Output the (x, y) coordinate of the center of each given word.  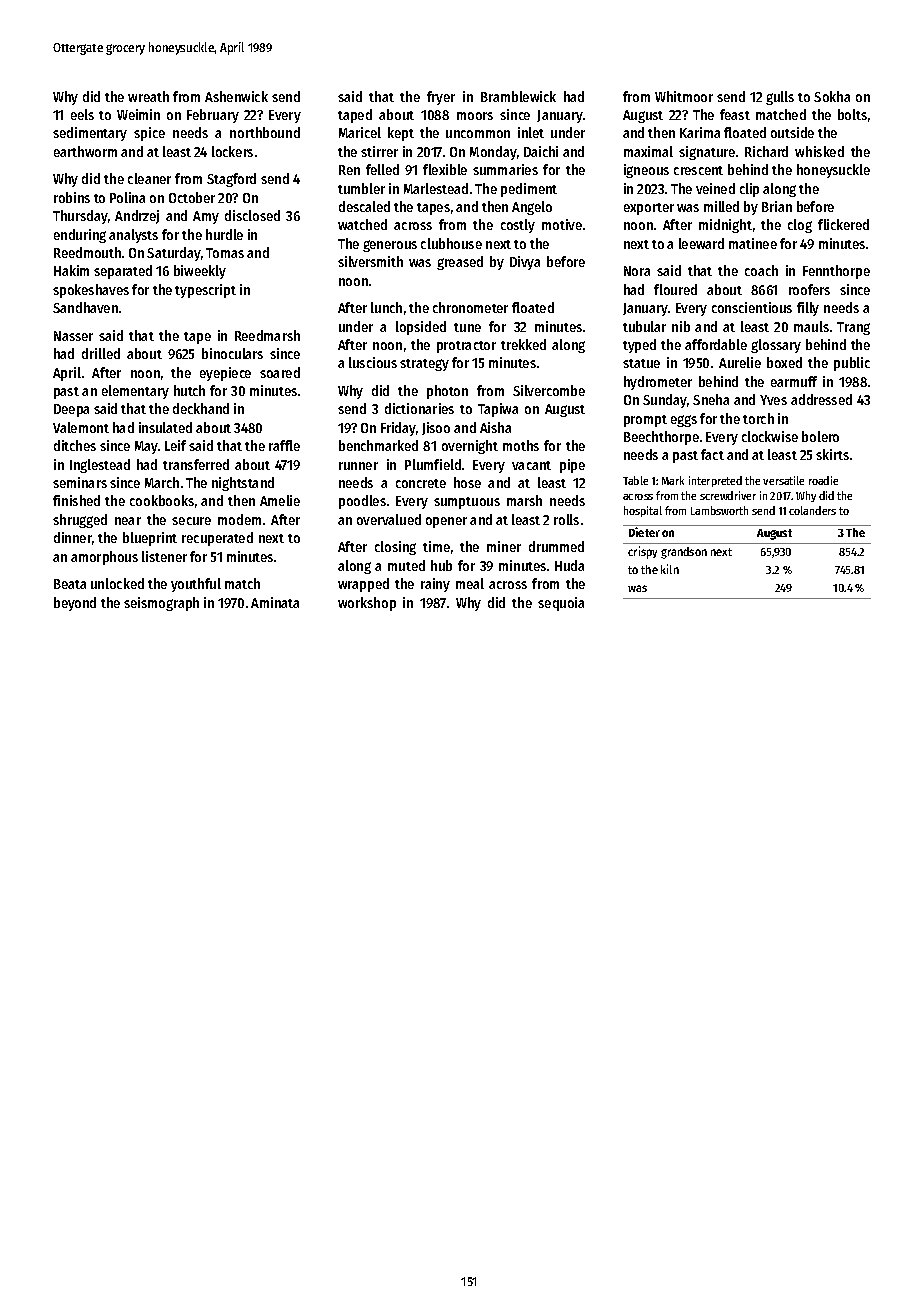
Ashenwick (236, 96)
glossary (776, 346)
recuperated (217, 539)
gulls (780, 98)
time (436, 546)
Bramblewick (518, 96)
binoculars (232, 353)
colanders (812, 510)
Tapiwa (498, 410)
